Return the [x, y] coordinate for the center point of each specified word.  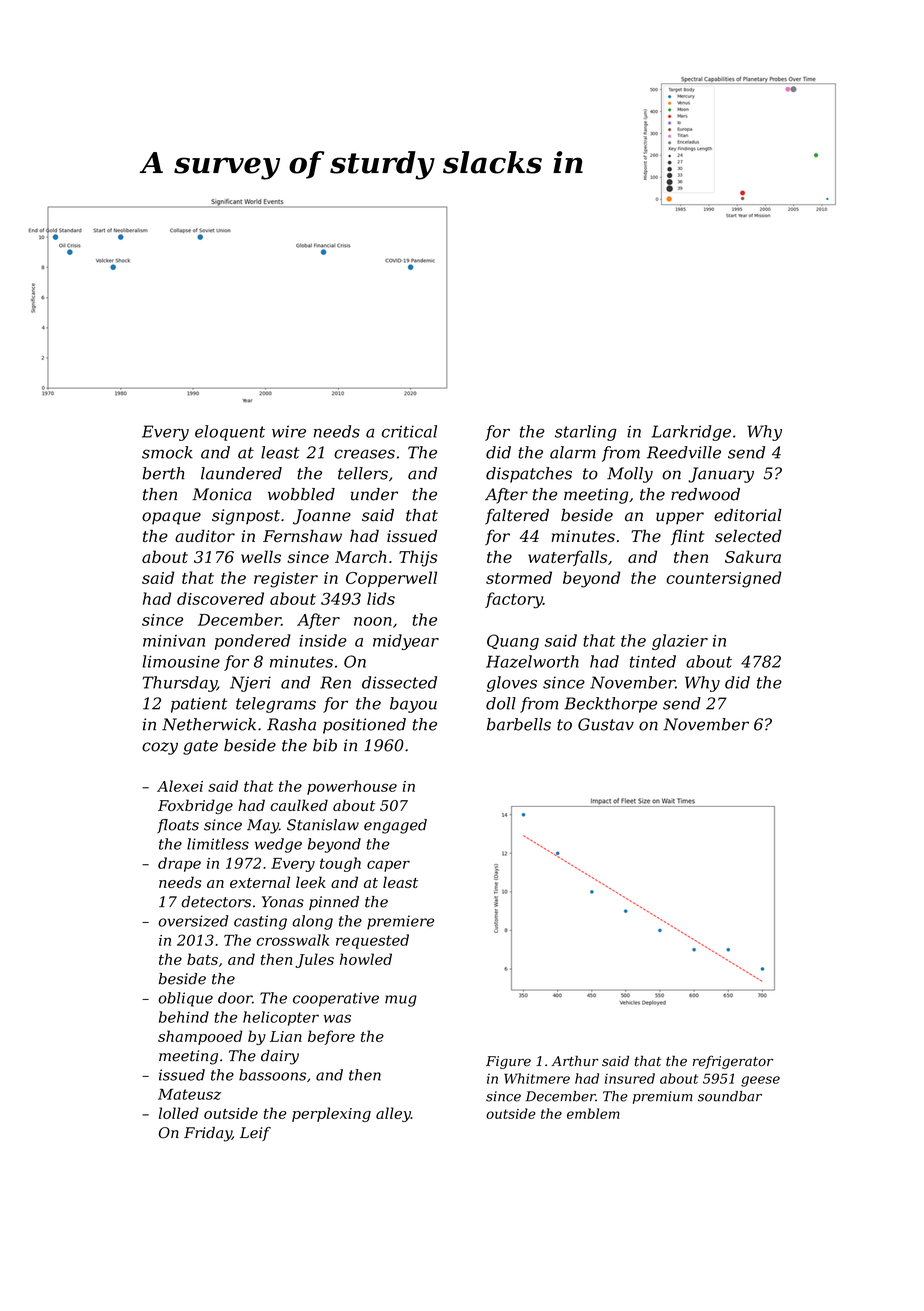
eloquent [230, 433]
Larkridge [691, 433]
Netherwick [209, 724]
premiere [400, 922]
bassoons [272, 1075]
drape [179, 864]
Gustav [606, 724]
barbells [519, 724]
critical [409, 431]
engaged [395, 826]
